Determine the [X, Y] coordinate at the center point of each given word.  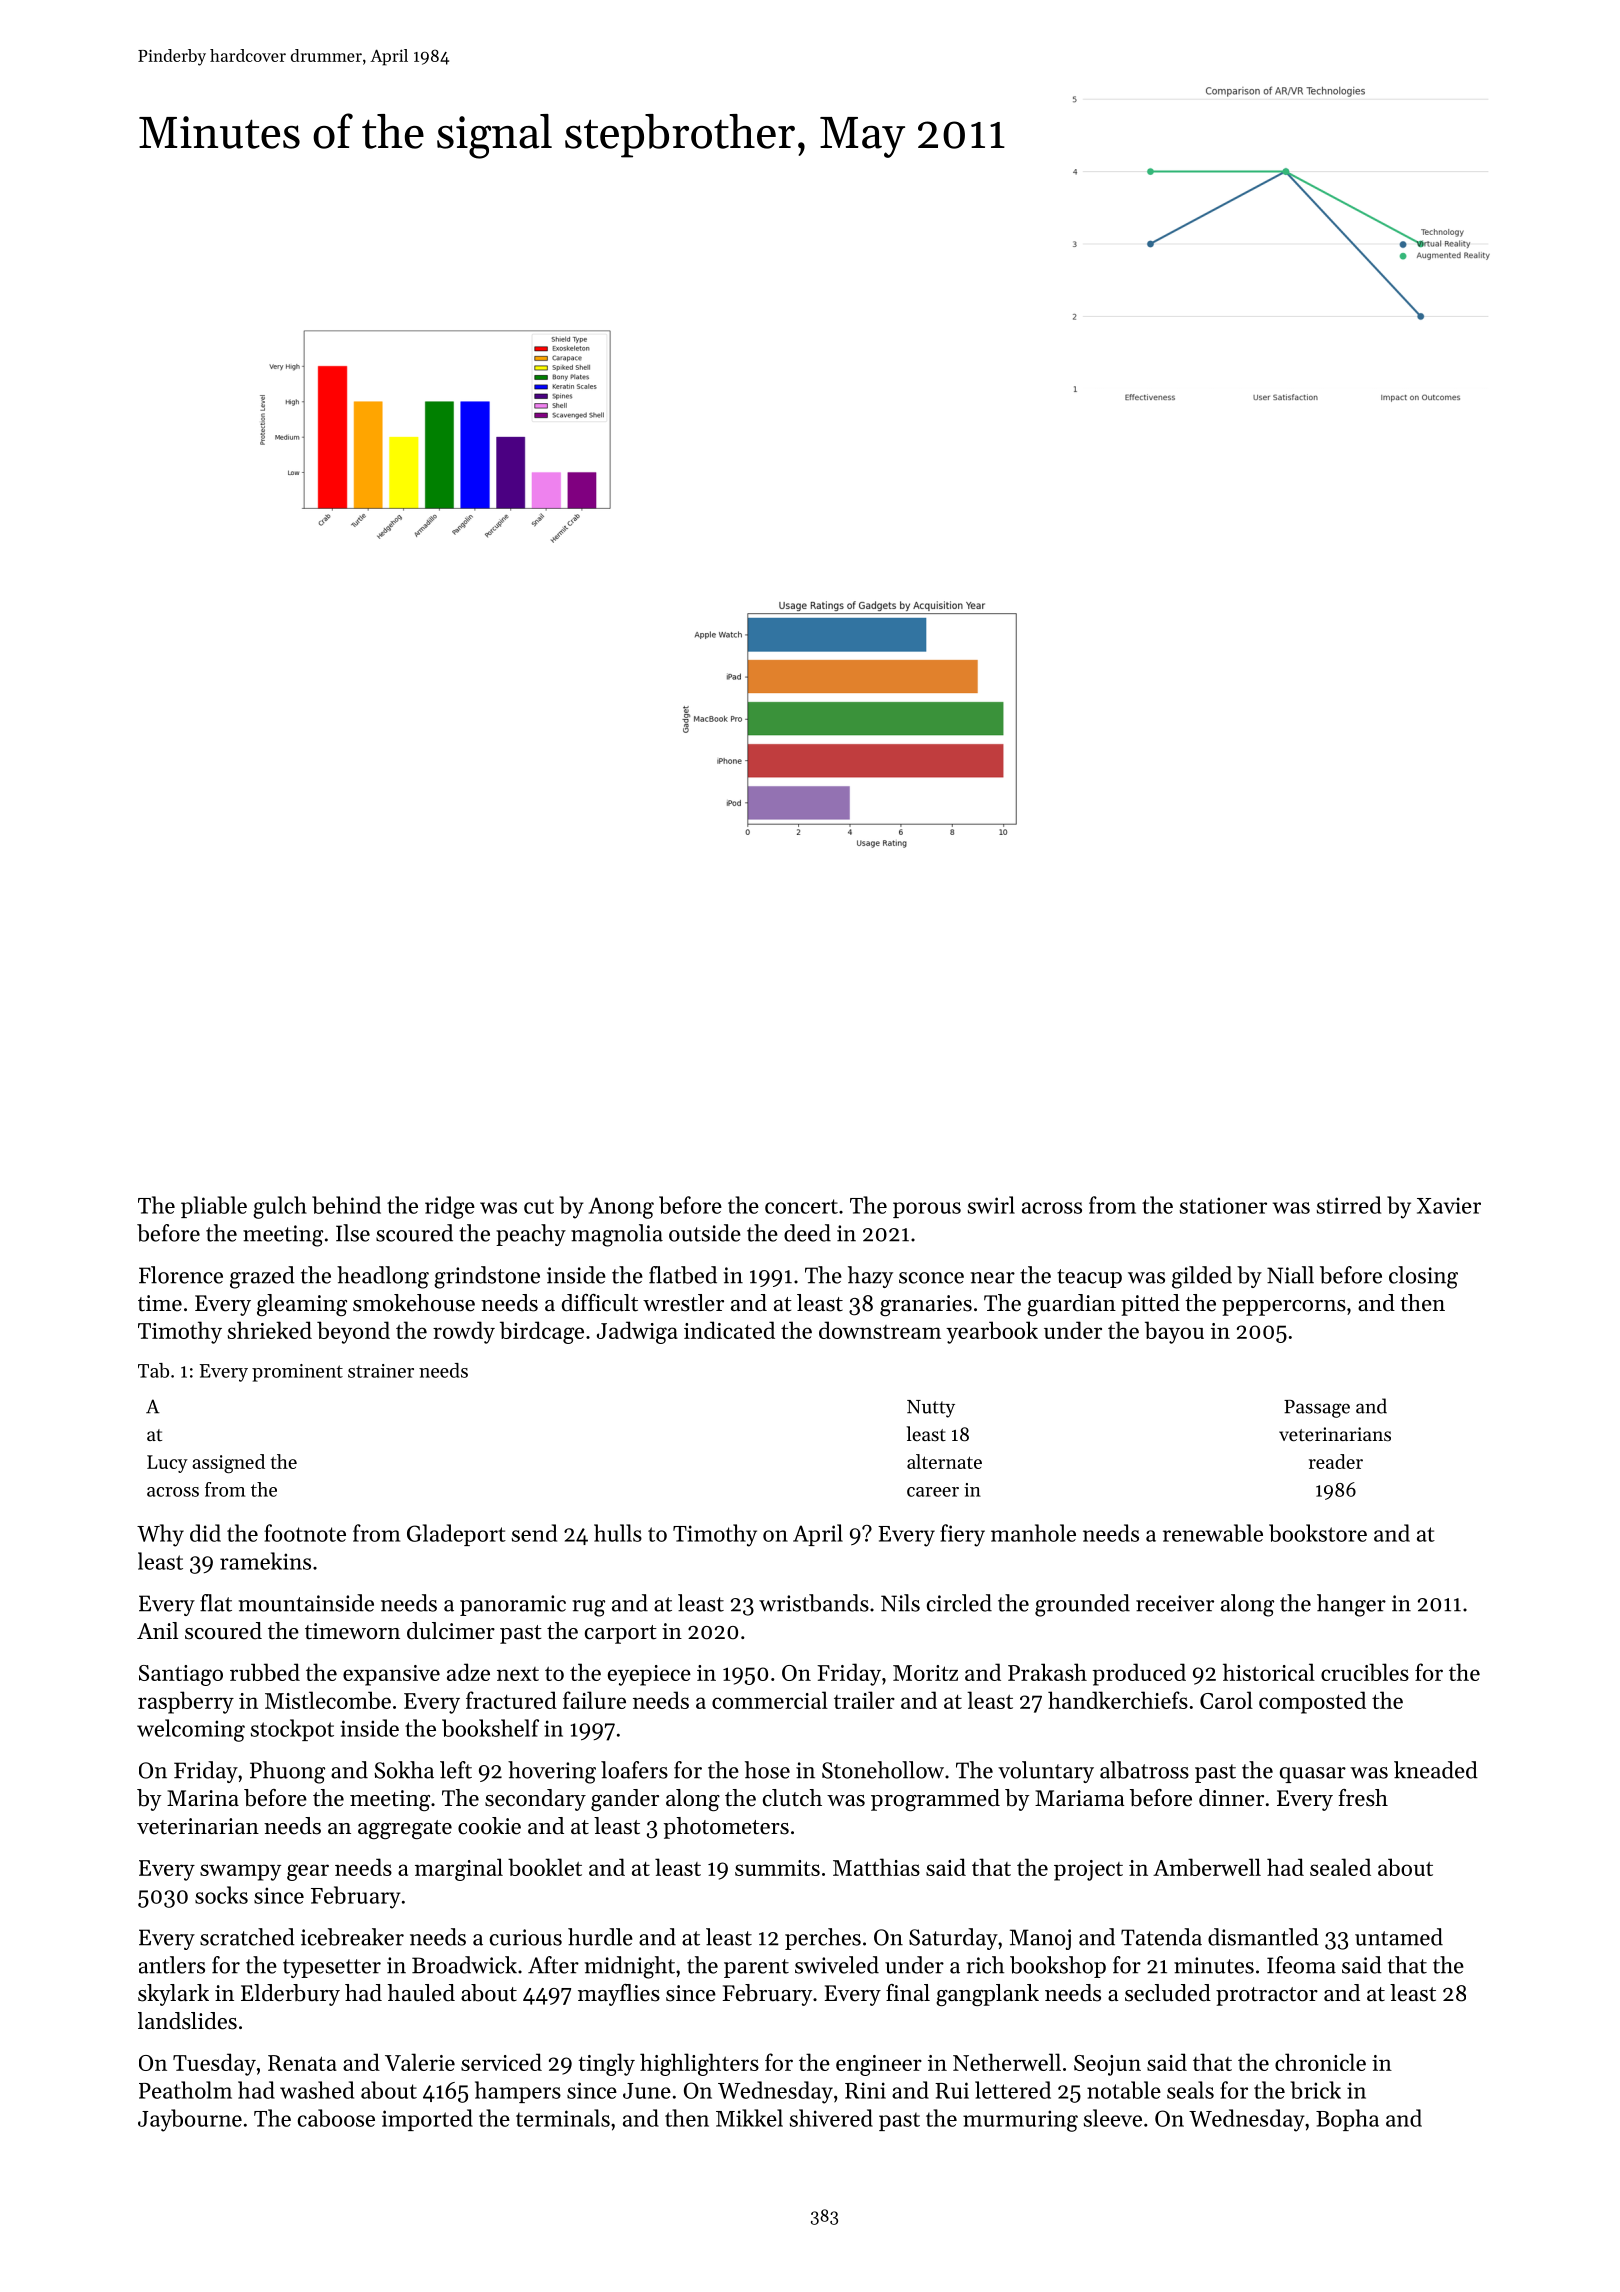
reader [1336, 1461]
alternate [944, 1461]
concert [801, 1206]
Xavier [1449, 1205]
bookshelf [490, 1728]
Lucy [167, 1464]
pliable [214, 1207]
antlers [172, 1965]
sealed [1340, 1867]
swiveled [837, 1965]
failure [594, 1700]
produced [1139, 1674]
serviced [501, 2062]
